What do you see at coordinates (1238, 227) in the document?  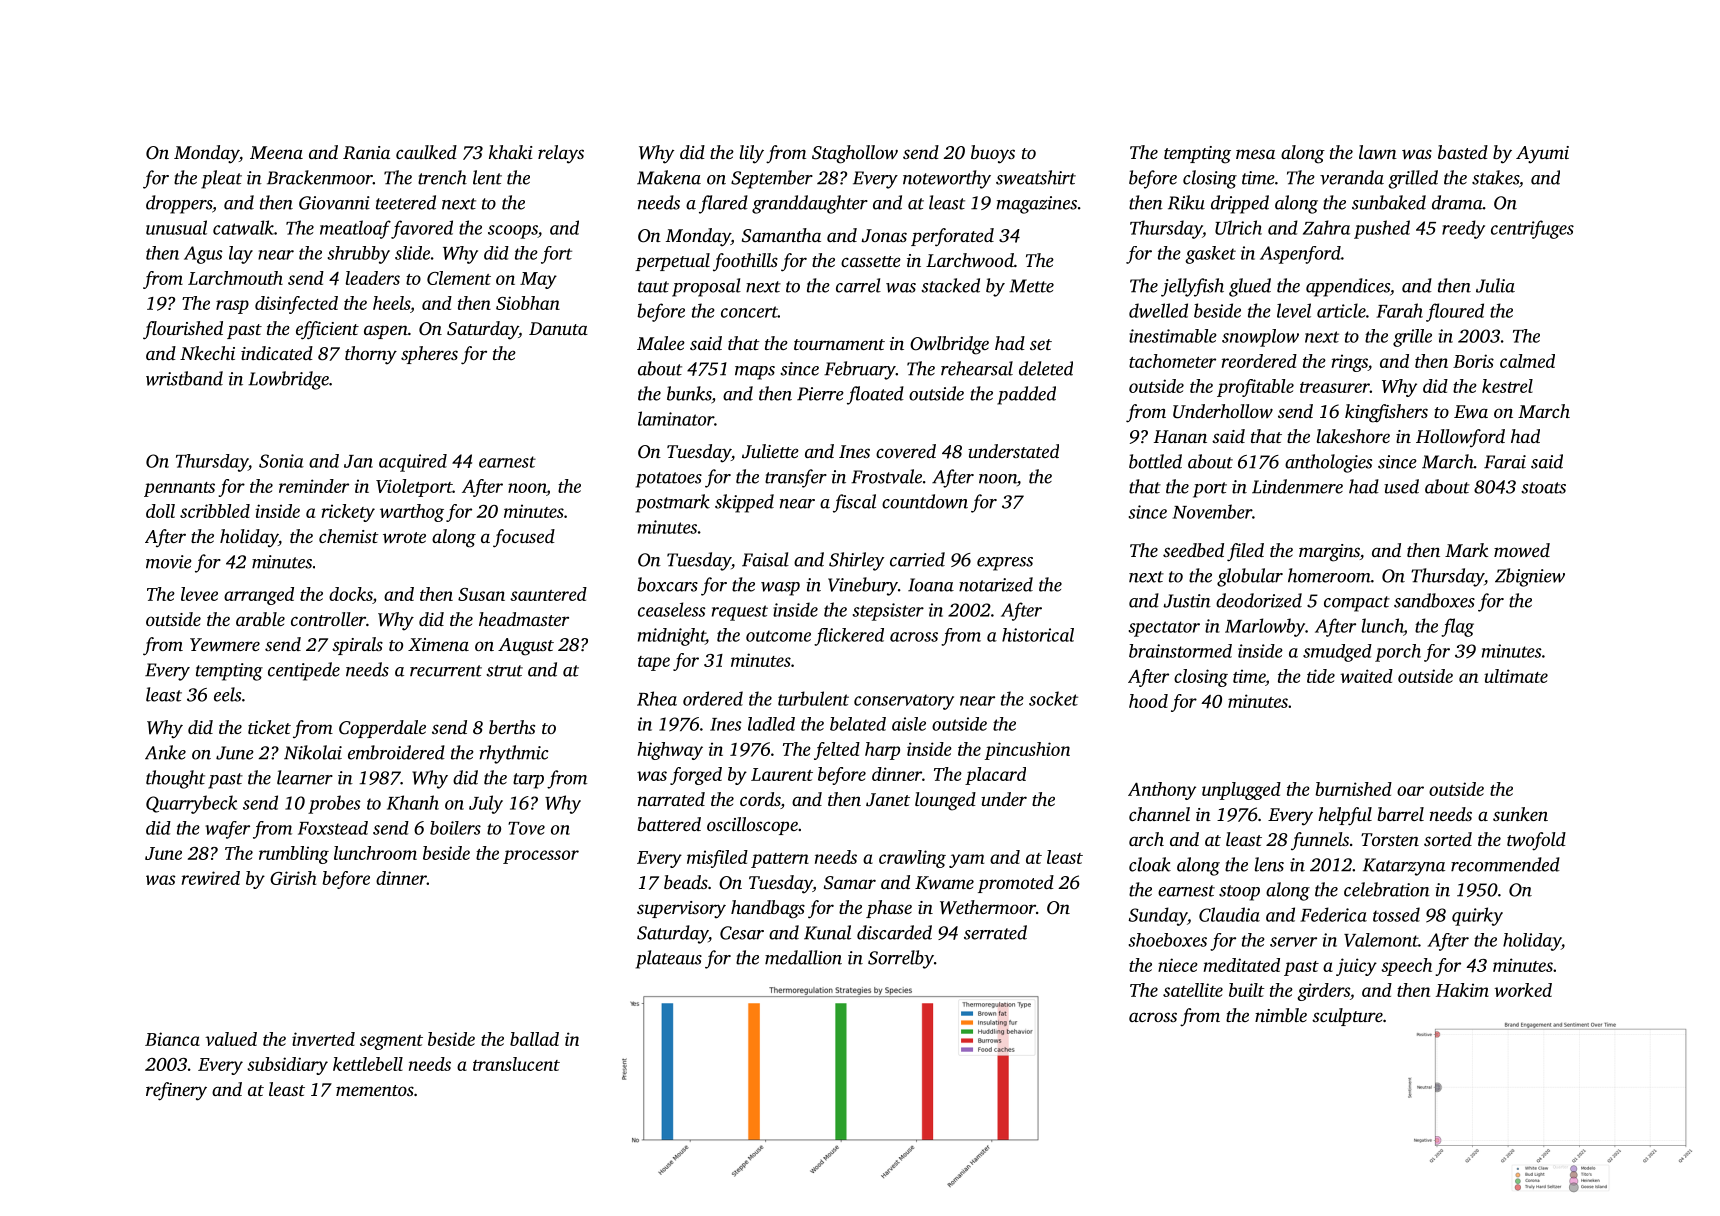 I see `Ulrich` at bounding box center [1238, 227].
